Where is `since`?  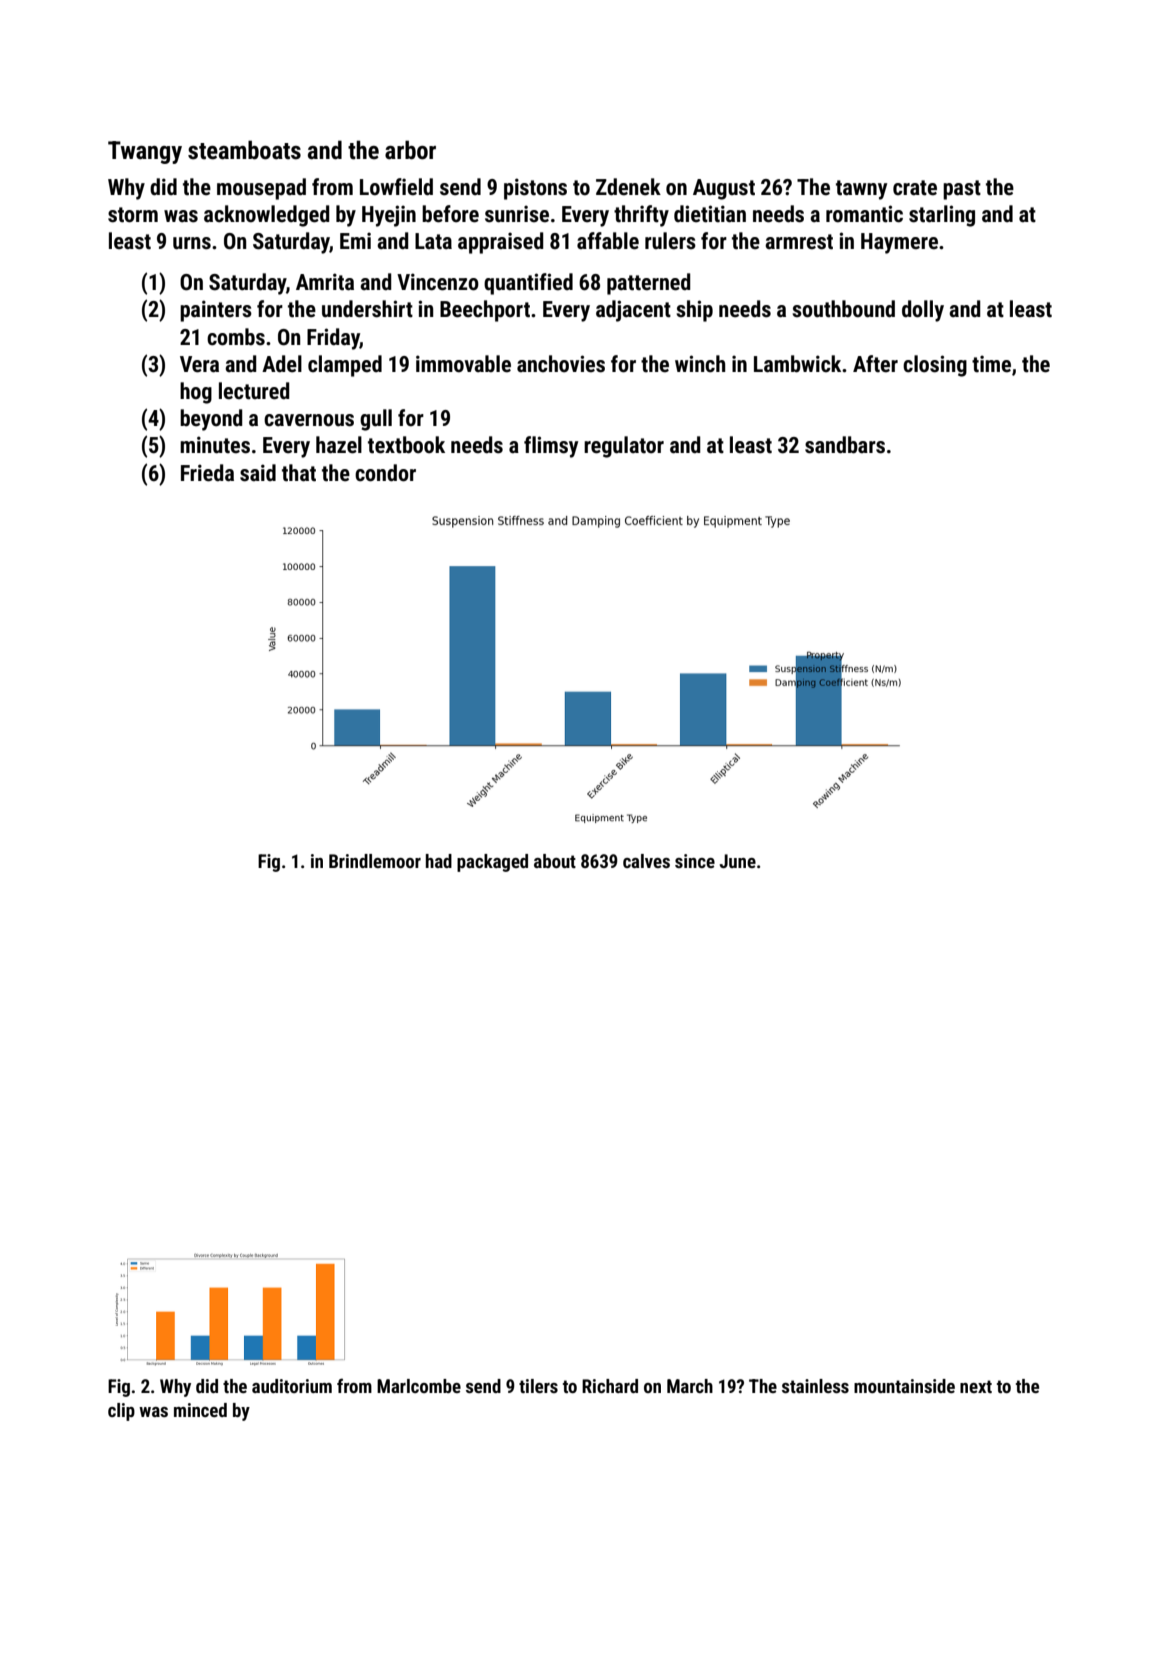 since is located at coordinates (695, 861).
